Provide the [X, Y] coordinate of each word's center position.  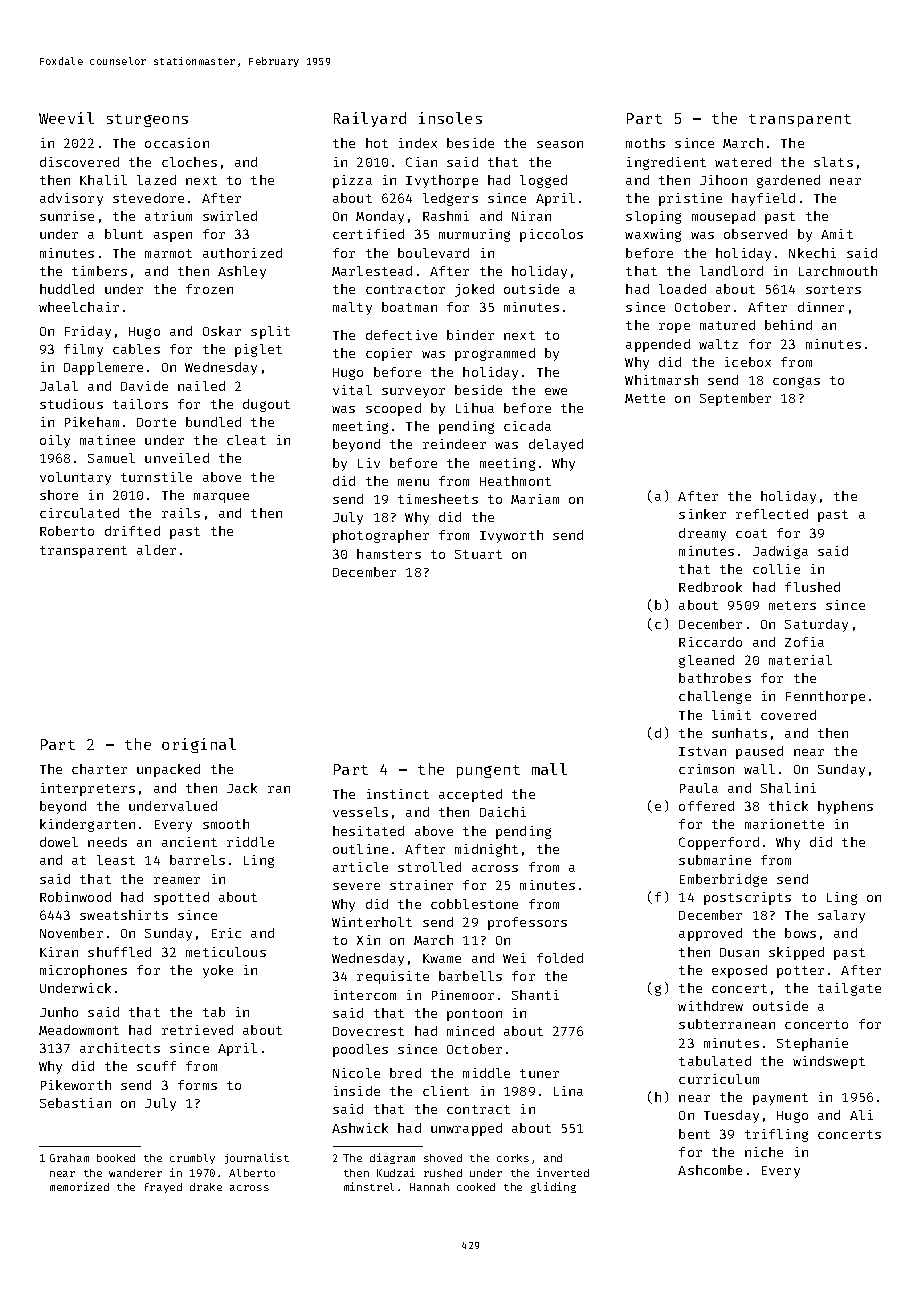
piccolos [551, 235]
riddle [250, 842]
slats [833, 162]
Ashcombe [710, 1170]
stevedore [148, 198]
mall [549, 769]
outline [360, 849]
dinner [821, 307]
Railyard [370, 119]
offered [706, 806]
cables [136, 349]
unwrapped [466, 1129]
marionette [784, 824]
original [199, 745]
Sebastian [75, 1103]
